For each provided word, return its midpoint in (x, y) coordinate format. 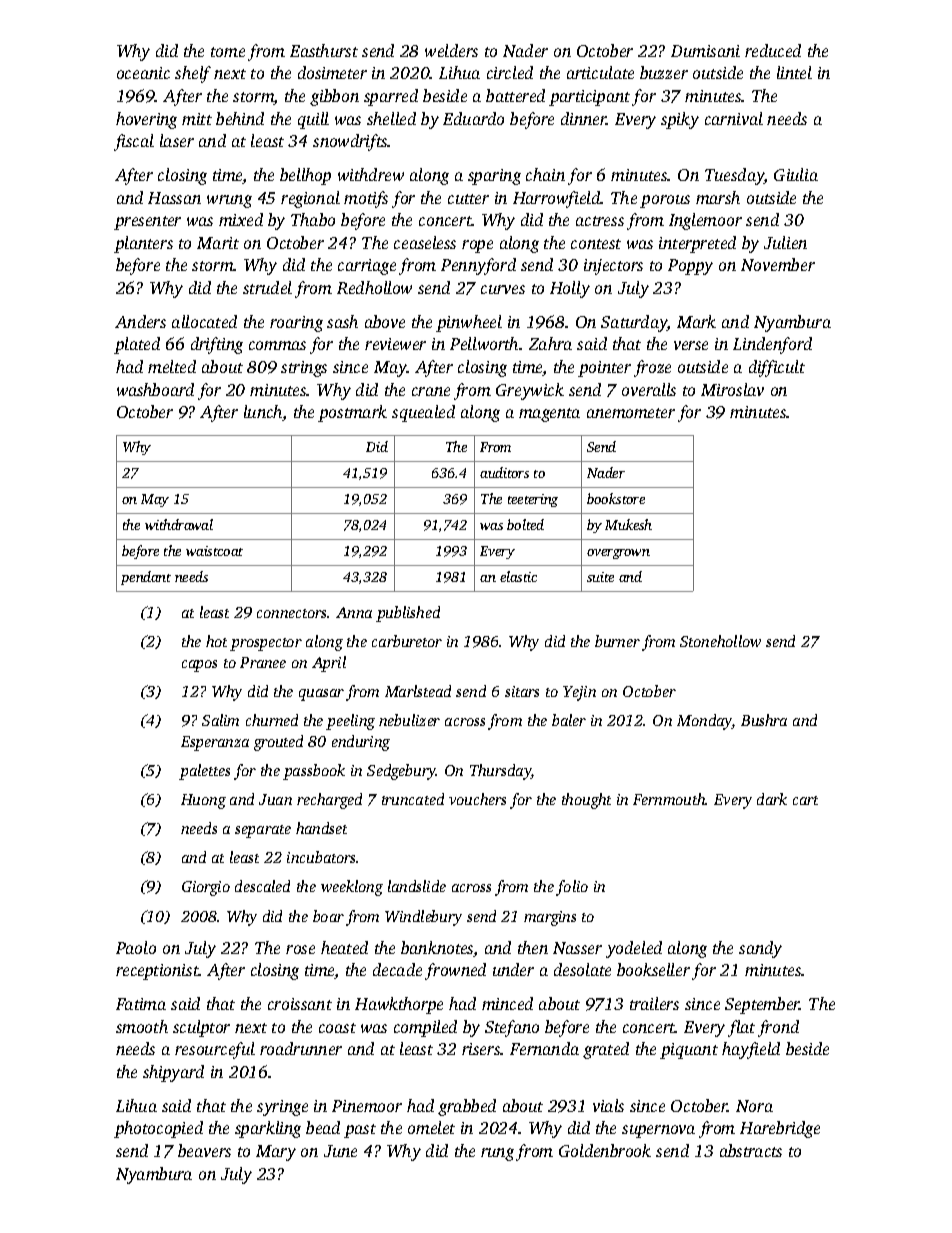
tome (228, 52)
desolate (582, 969)
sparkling (268, 1129)
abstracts (751, 1150)
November (778, 264)
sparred (391, 97)
